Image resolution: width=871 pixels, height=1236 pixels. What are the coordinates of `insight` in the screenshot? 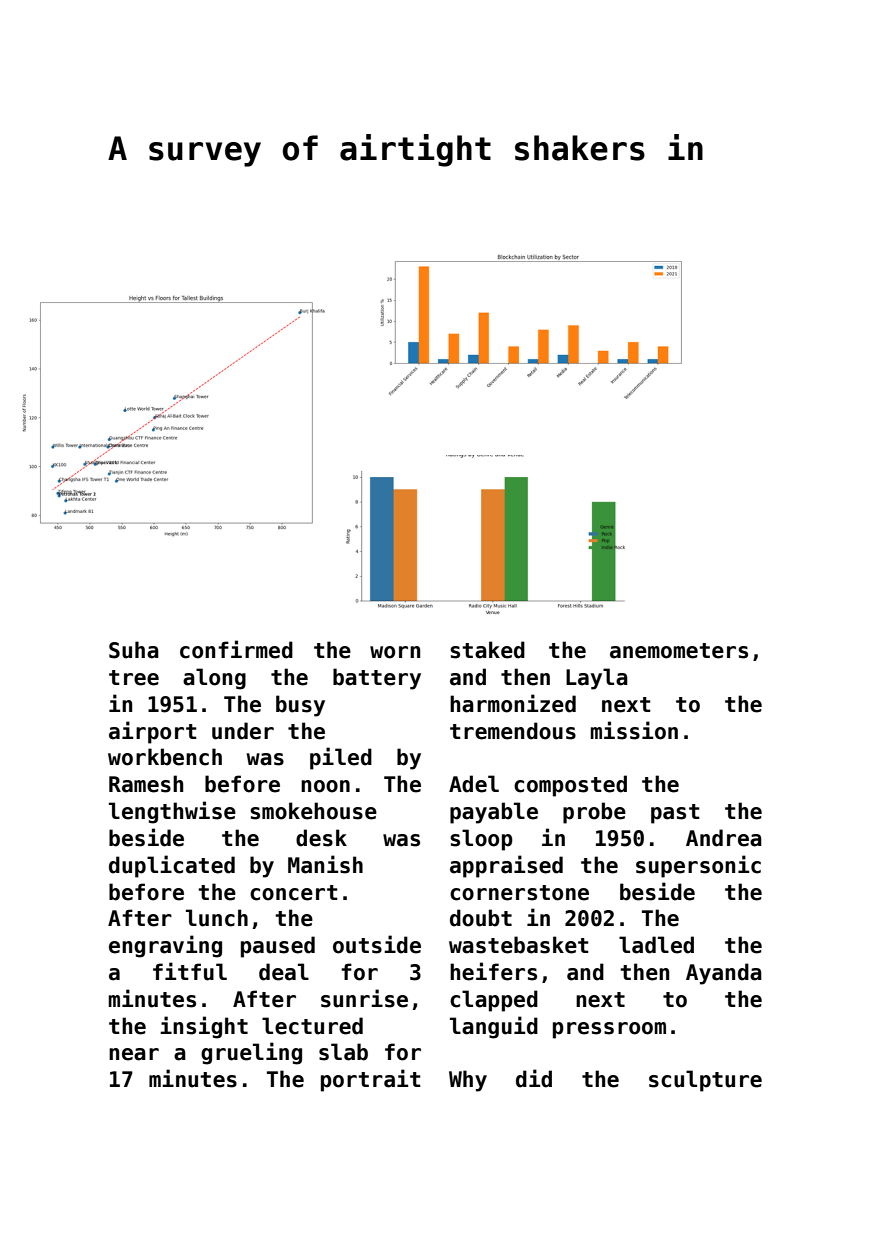 It's located at (204, 1027).
